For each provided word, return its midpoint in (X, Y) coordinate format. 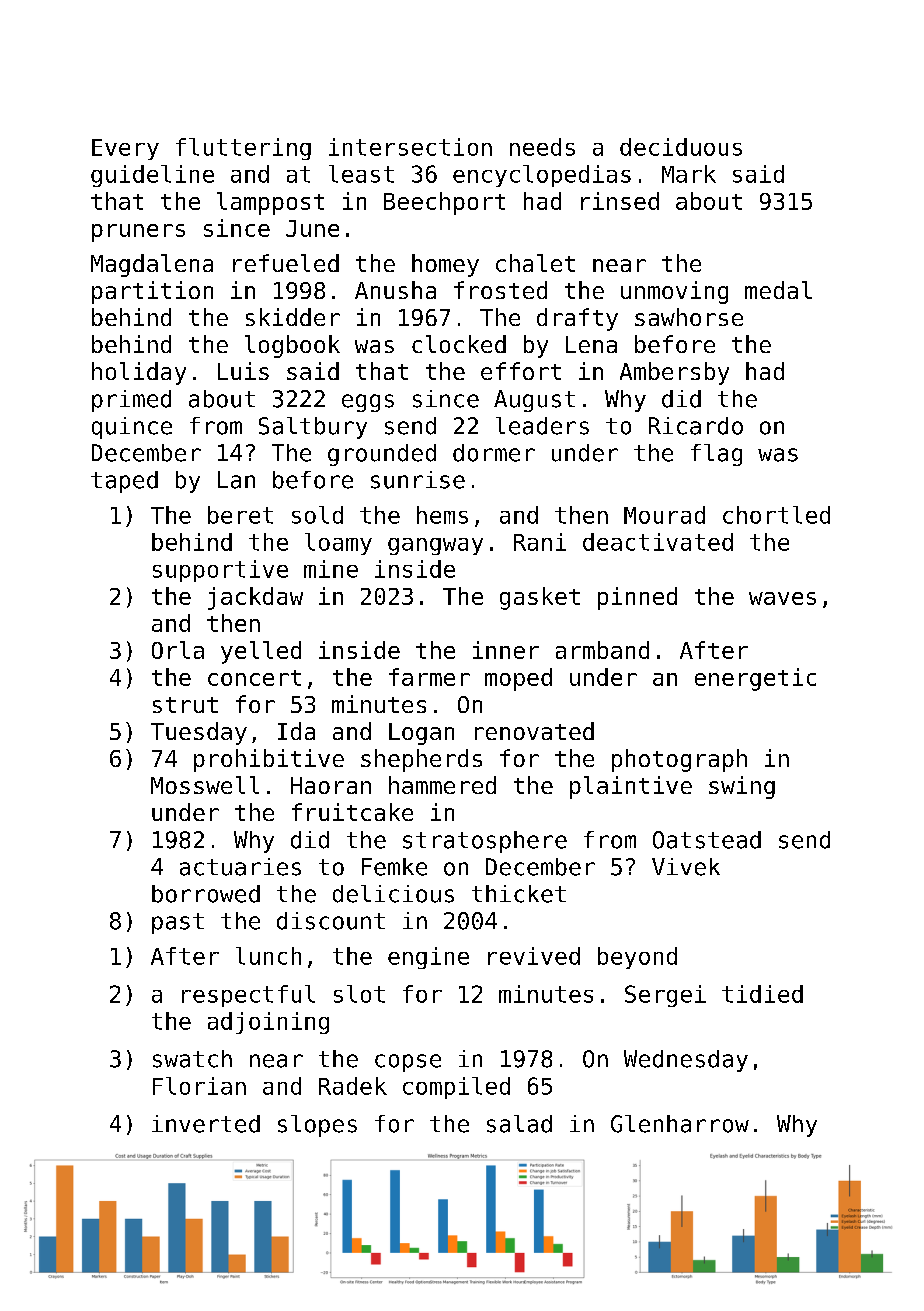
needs (542, 147)
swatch (192, 1059)
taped (124, 482)
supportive (220, 571)
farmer (429, 677)
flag (716, 455)
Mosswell (205, 785)
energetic (755, 679)
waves (782, 598)
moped (518, 679)
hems (442, 515)
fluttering (243, 149)
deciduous (681, 147)
